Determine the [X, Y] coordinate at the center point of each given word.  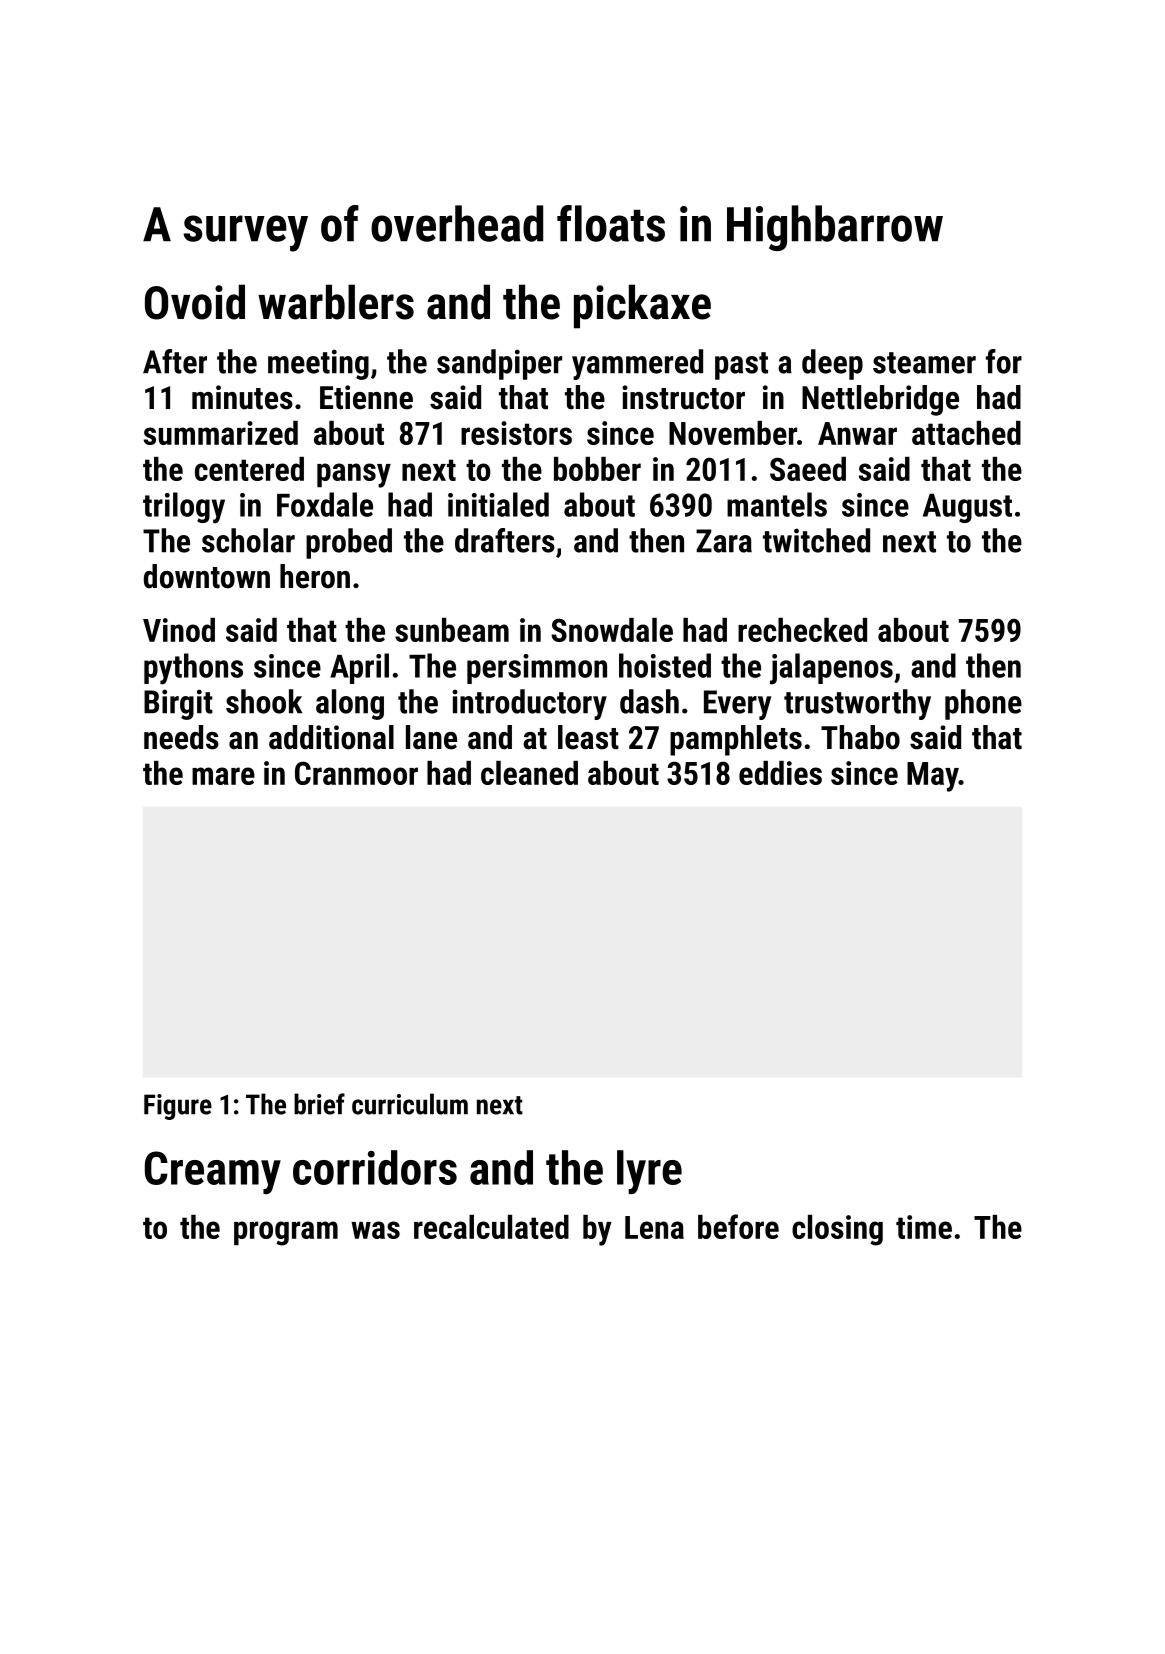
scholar [248, 540]
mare [223, 776]
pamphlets [736, 740]
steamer [924, 363]
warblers [336, 302]
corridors [375, 1167]
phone [983, 704]
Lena [654, 1227]
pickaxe [642, 306]
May [933, 777]
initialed [498, 504]
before [738, 1226]
